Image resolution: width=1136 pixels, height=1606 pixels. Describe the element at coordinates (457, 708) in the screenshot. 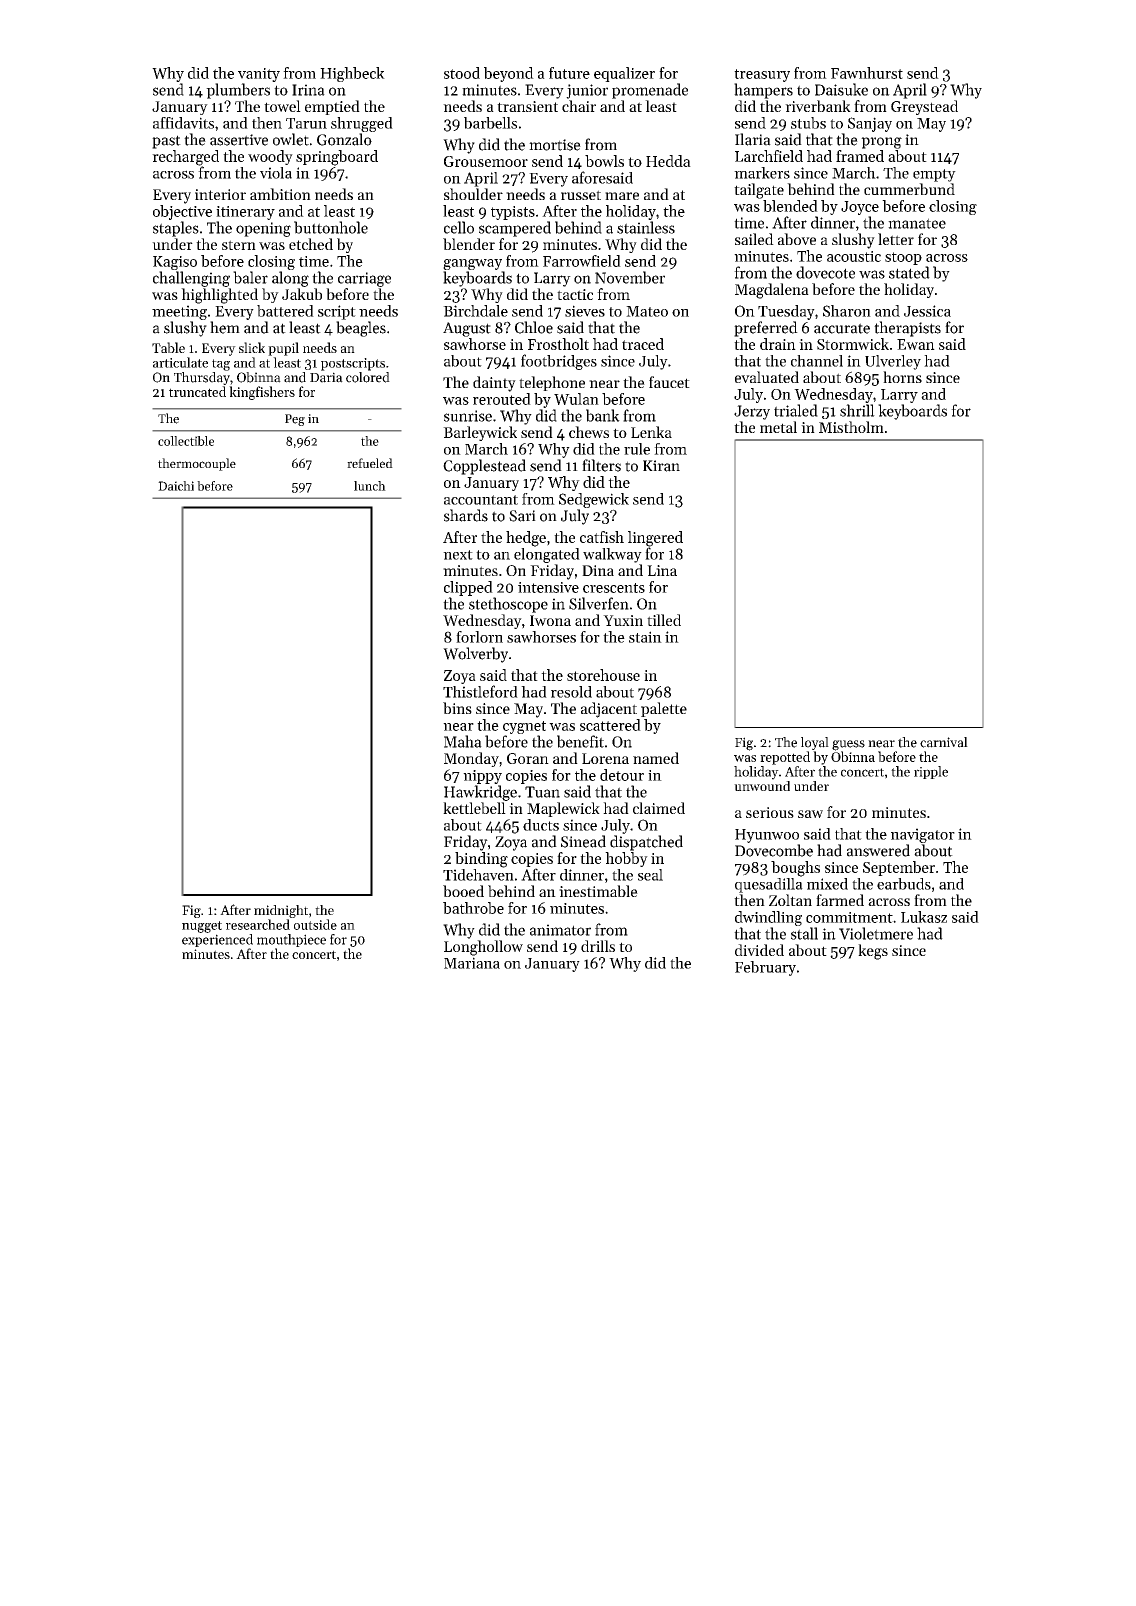

I see `bins` at that location.
